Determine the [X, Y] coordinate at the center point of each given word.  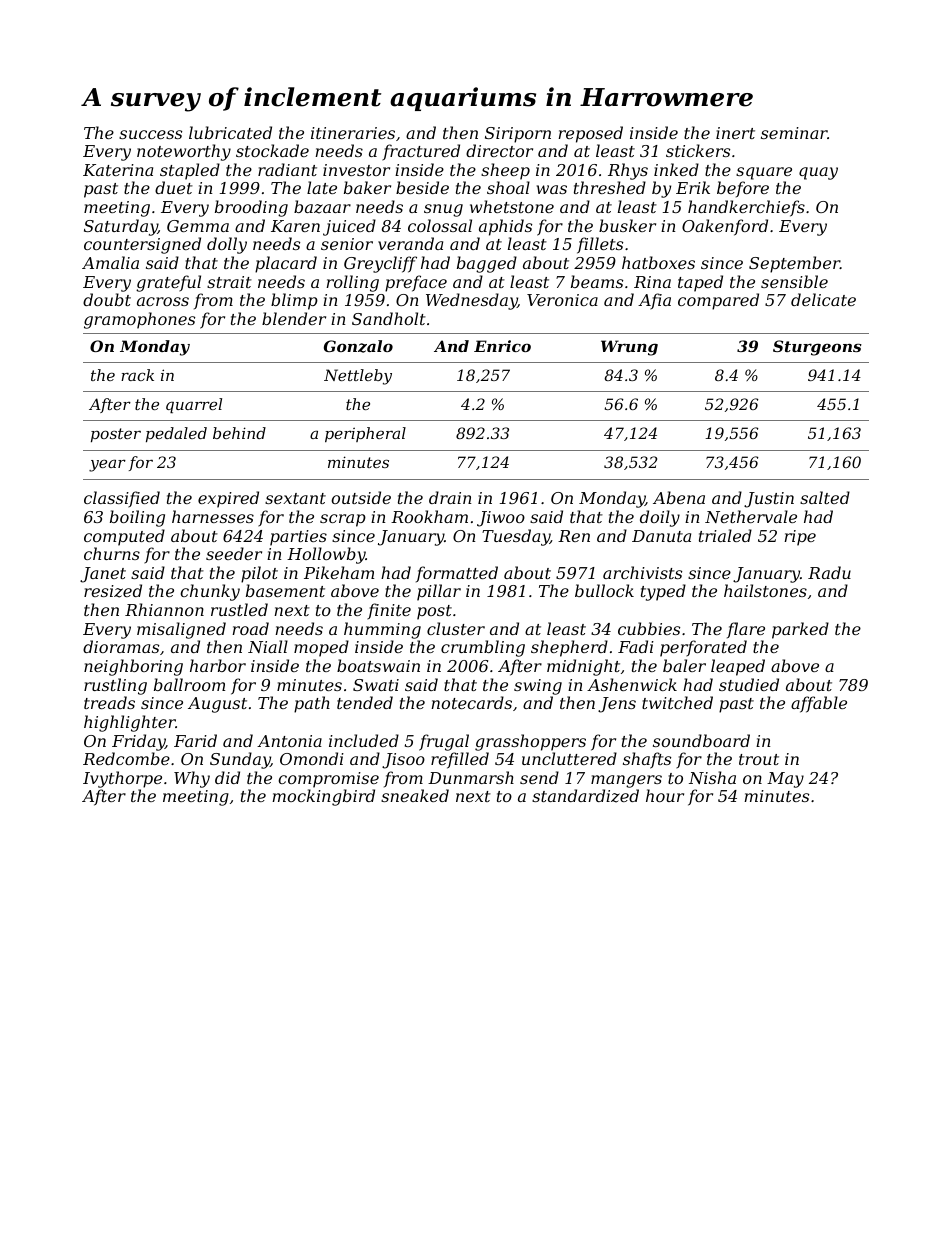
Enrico [502, 346]
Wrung [629, 348]
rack [137, 375]
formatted [457, 574]
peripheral [365, 434]
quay [818, 173]
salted [825, 497]
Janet [103, 575]
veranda [410, 243]
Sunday [240, 760]
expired [228, 499]
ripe [800, 538]
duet [174, 187]
